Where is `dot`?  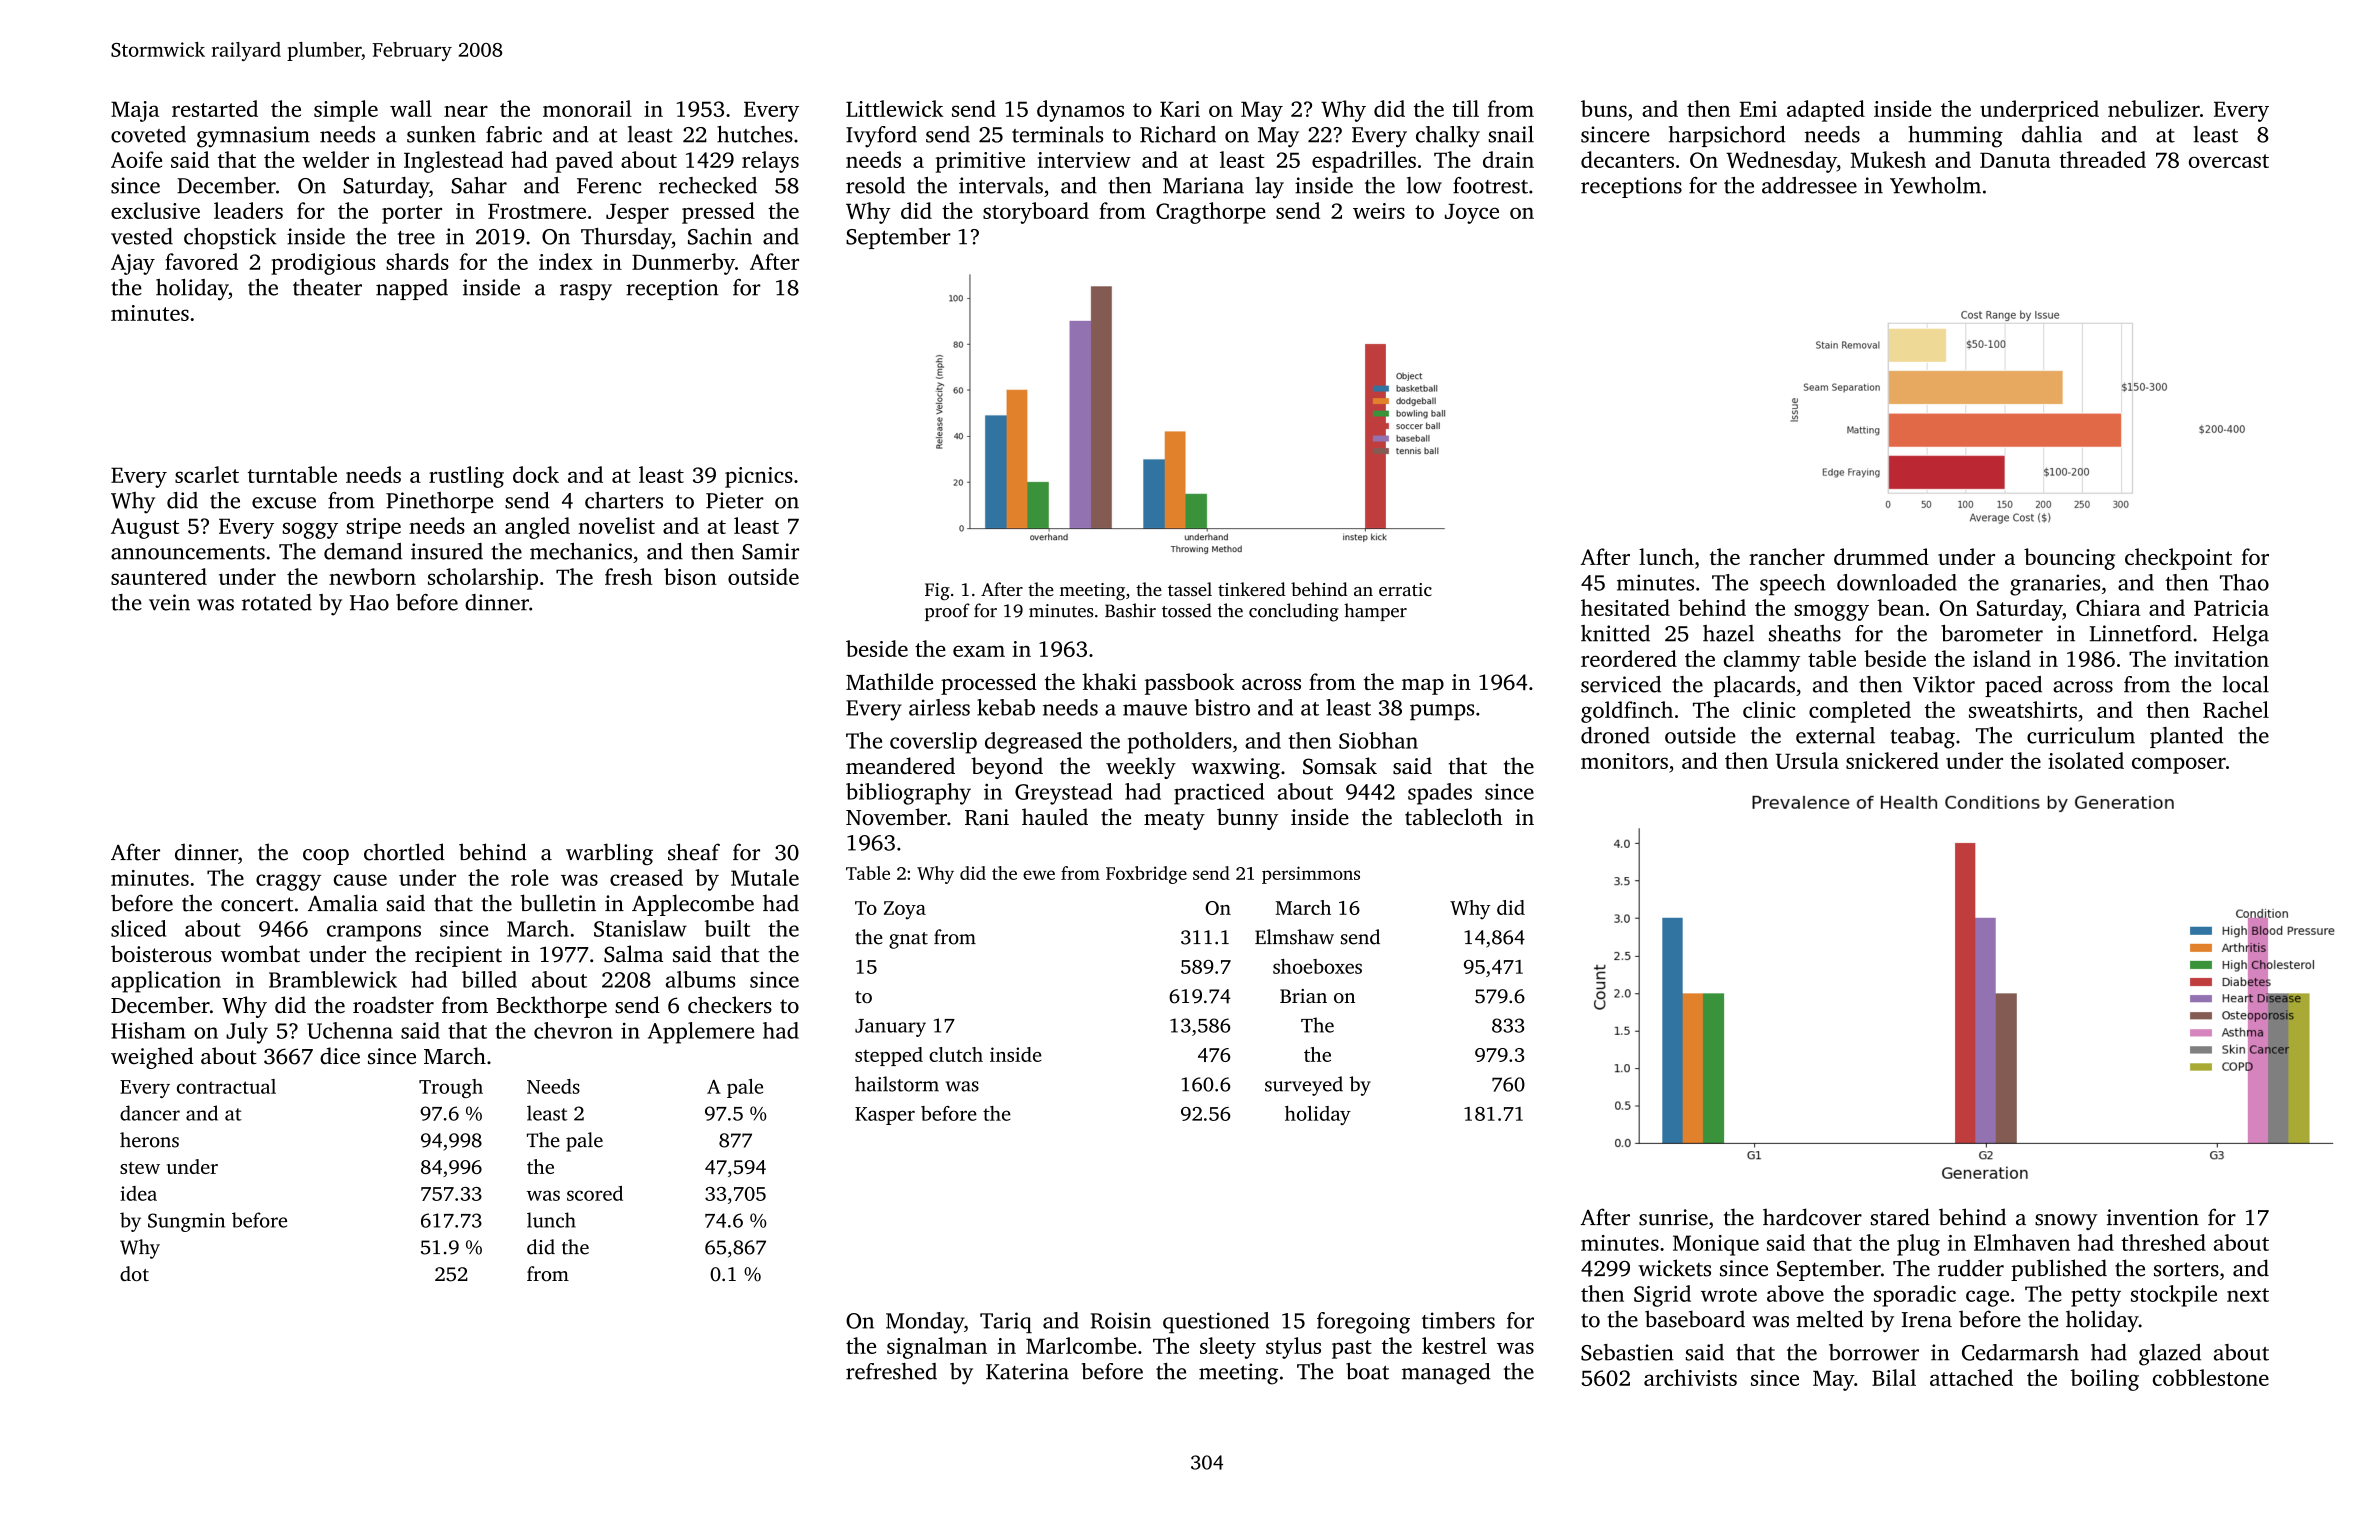
dot is located at coordinates (134, 1273).
